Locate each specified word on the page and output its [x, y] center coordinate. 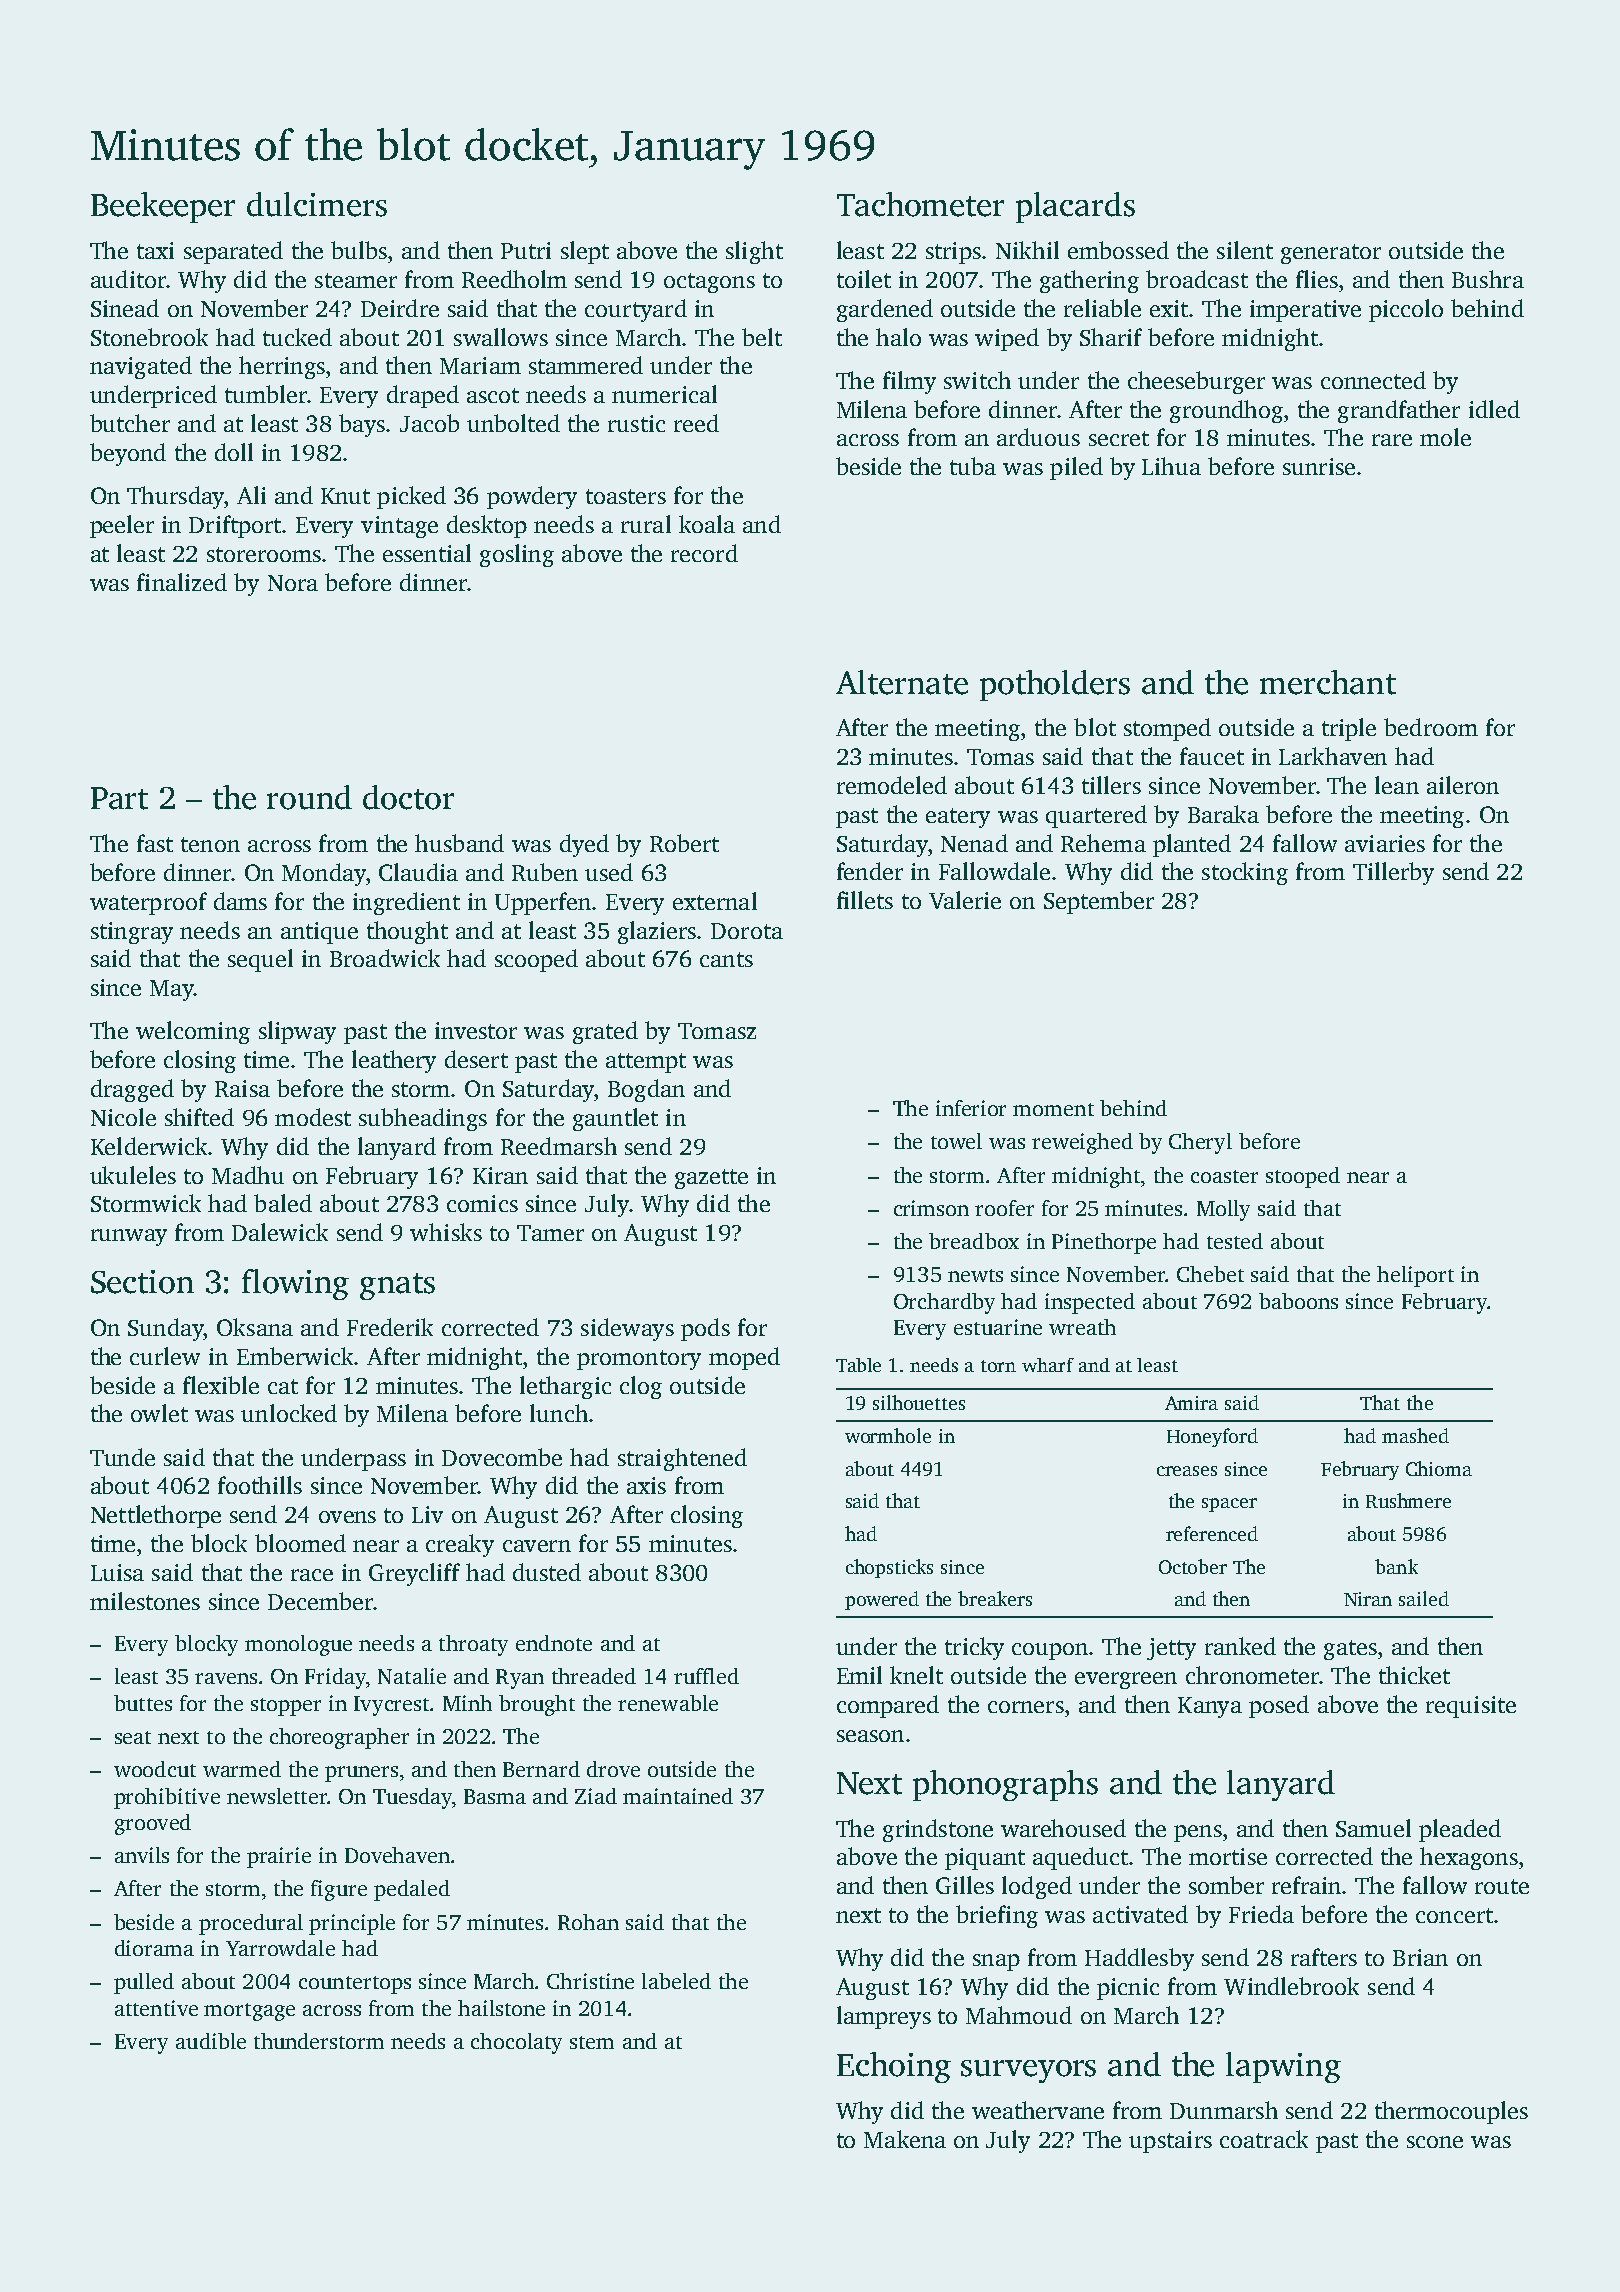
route [1502, 1886]
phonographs [1005, 1785]
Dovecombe [502, 1457]
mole [1445, 437]
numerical [664, 394]
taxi [155, 250]
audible [211, 2041]
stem [592, 2042]
